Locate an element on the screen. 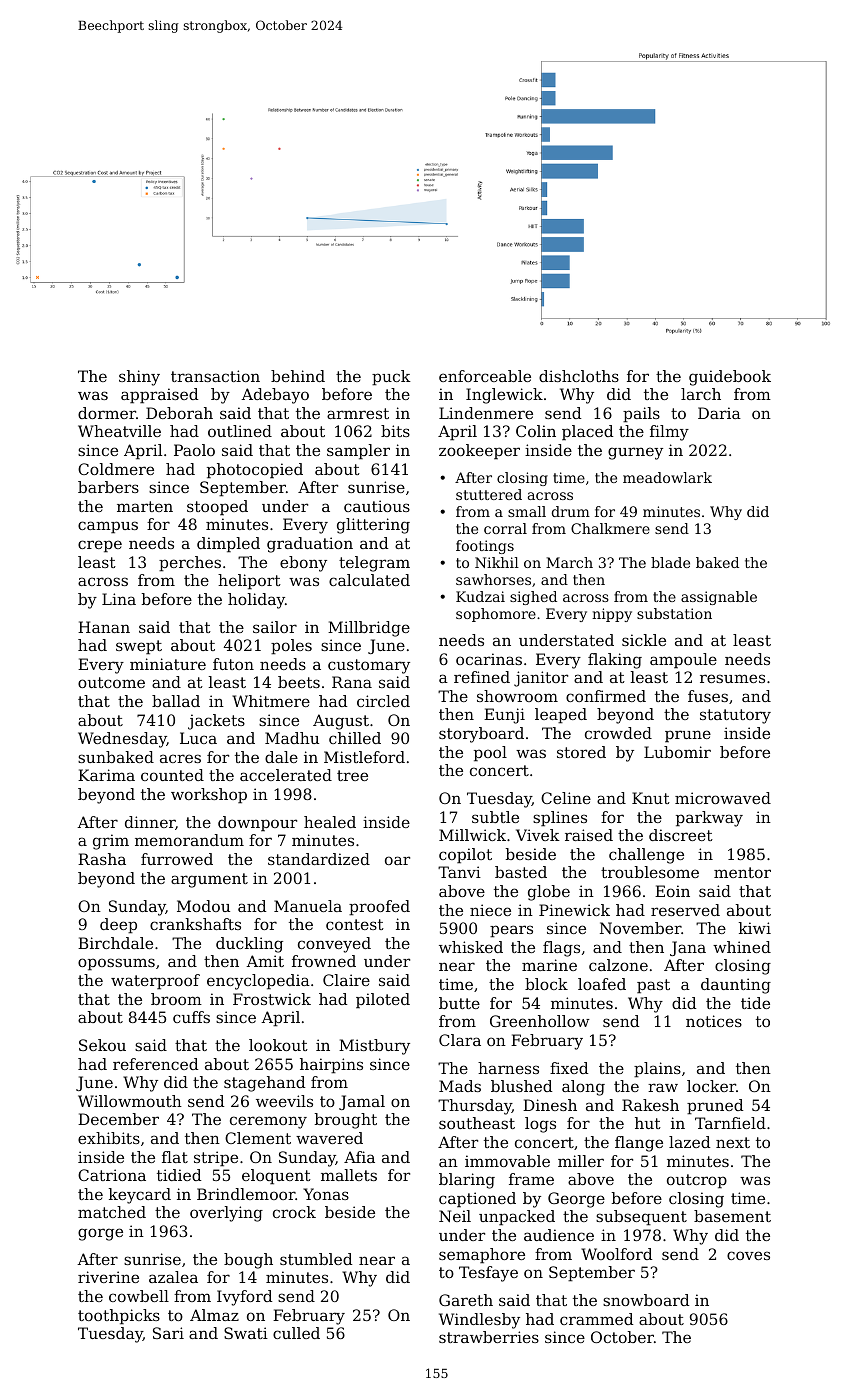  zookeeper is located at coordinates (479, 452).
